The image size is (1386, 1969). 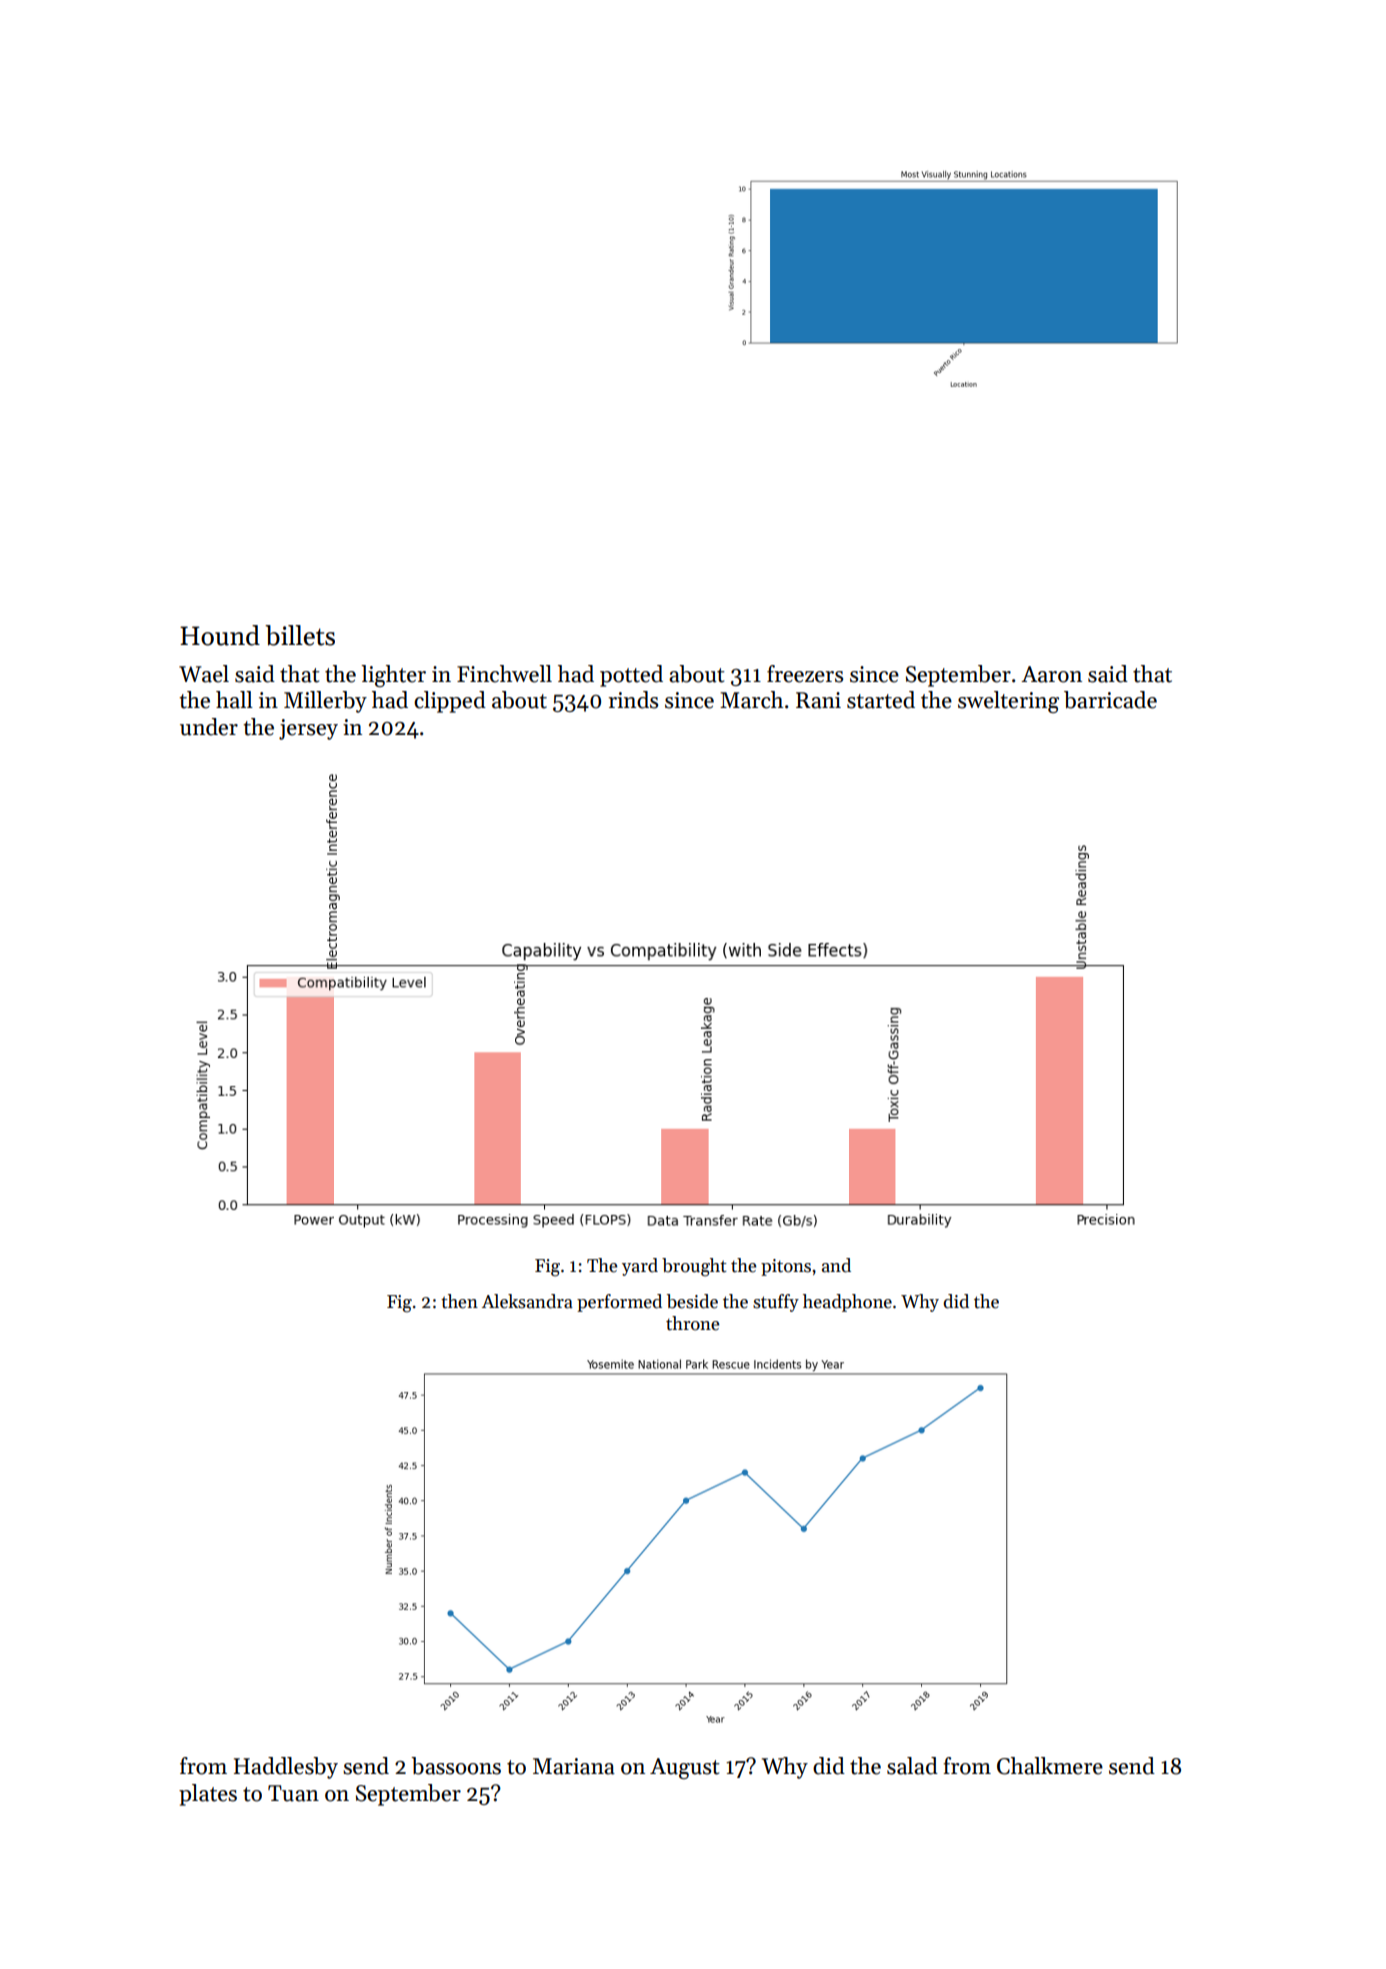 I want to click on freezers, so click(x=805, y=674).
